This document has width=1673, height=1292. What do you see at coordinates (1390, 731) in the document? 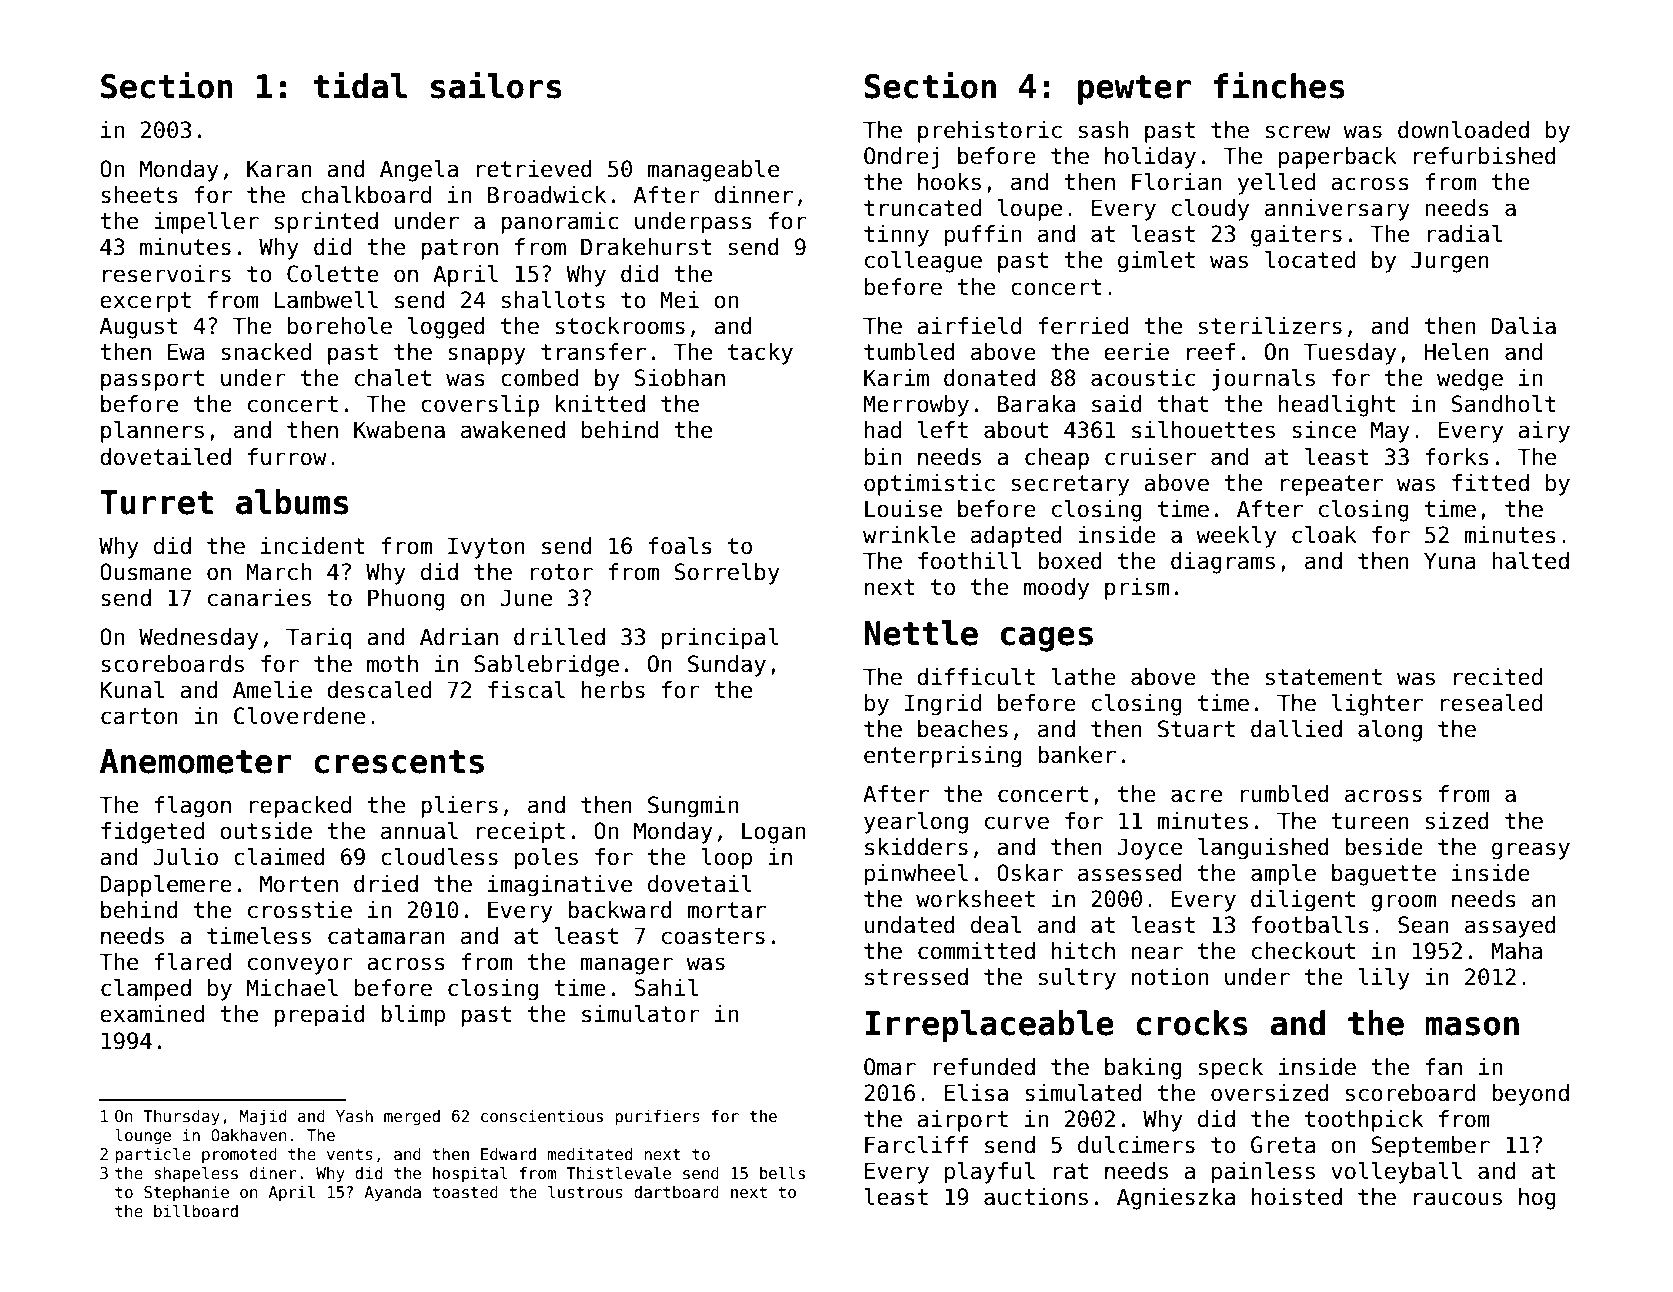
I see `along` at bounding box center [1390, 731].
